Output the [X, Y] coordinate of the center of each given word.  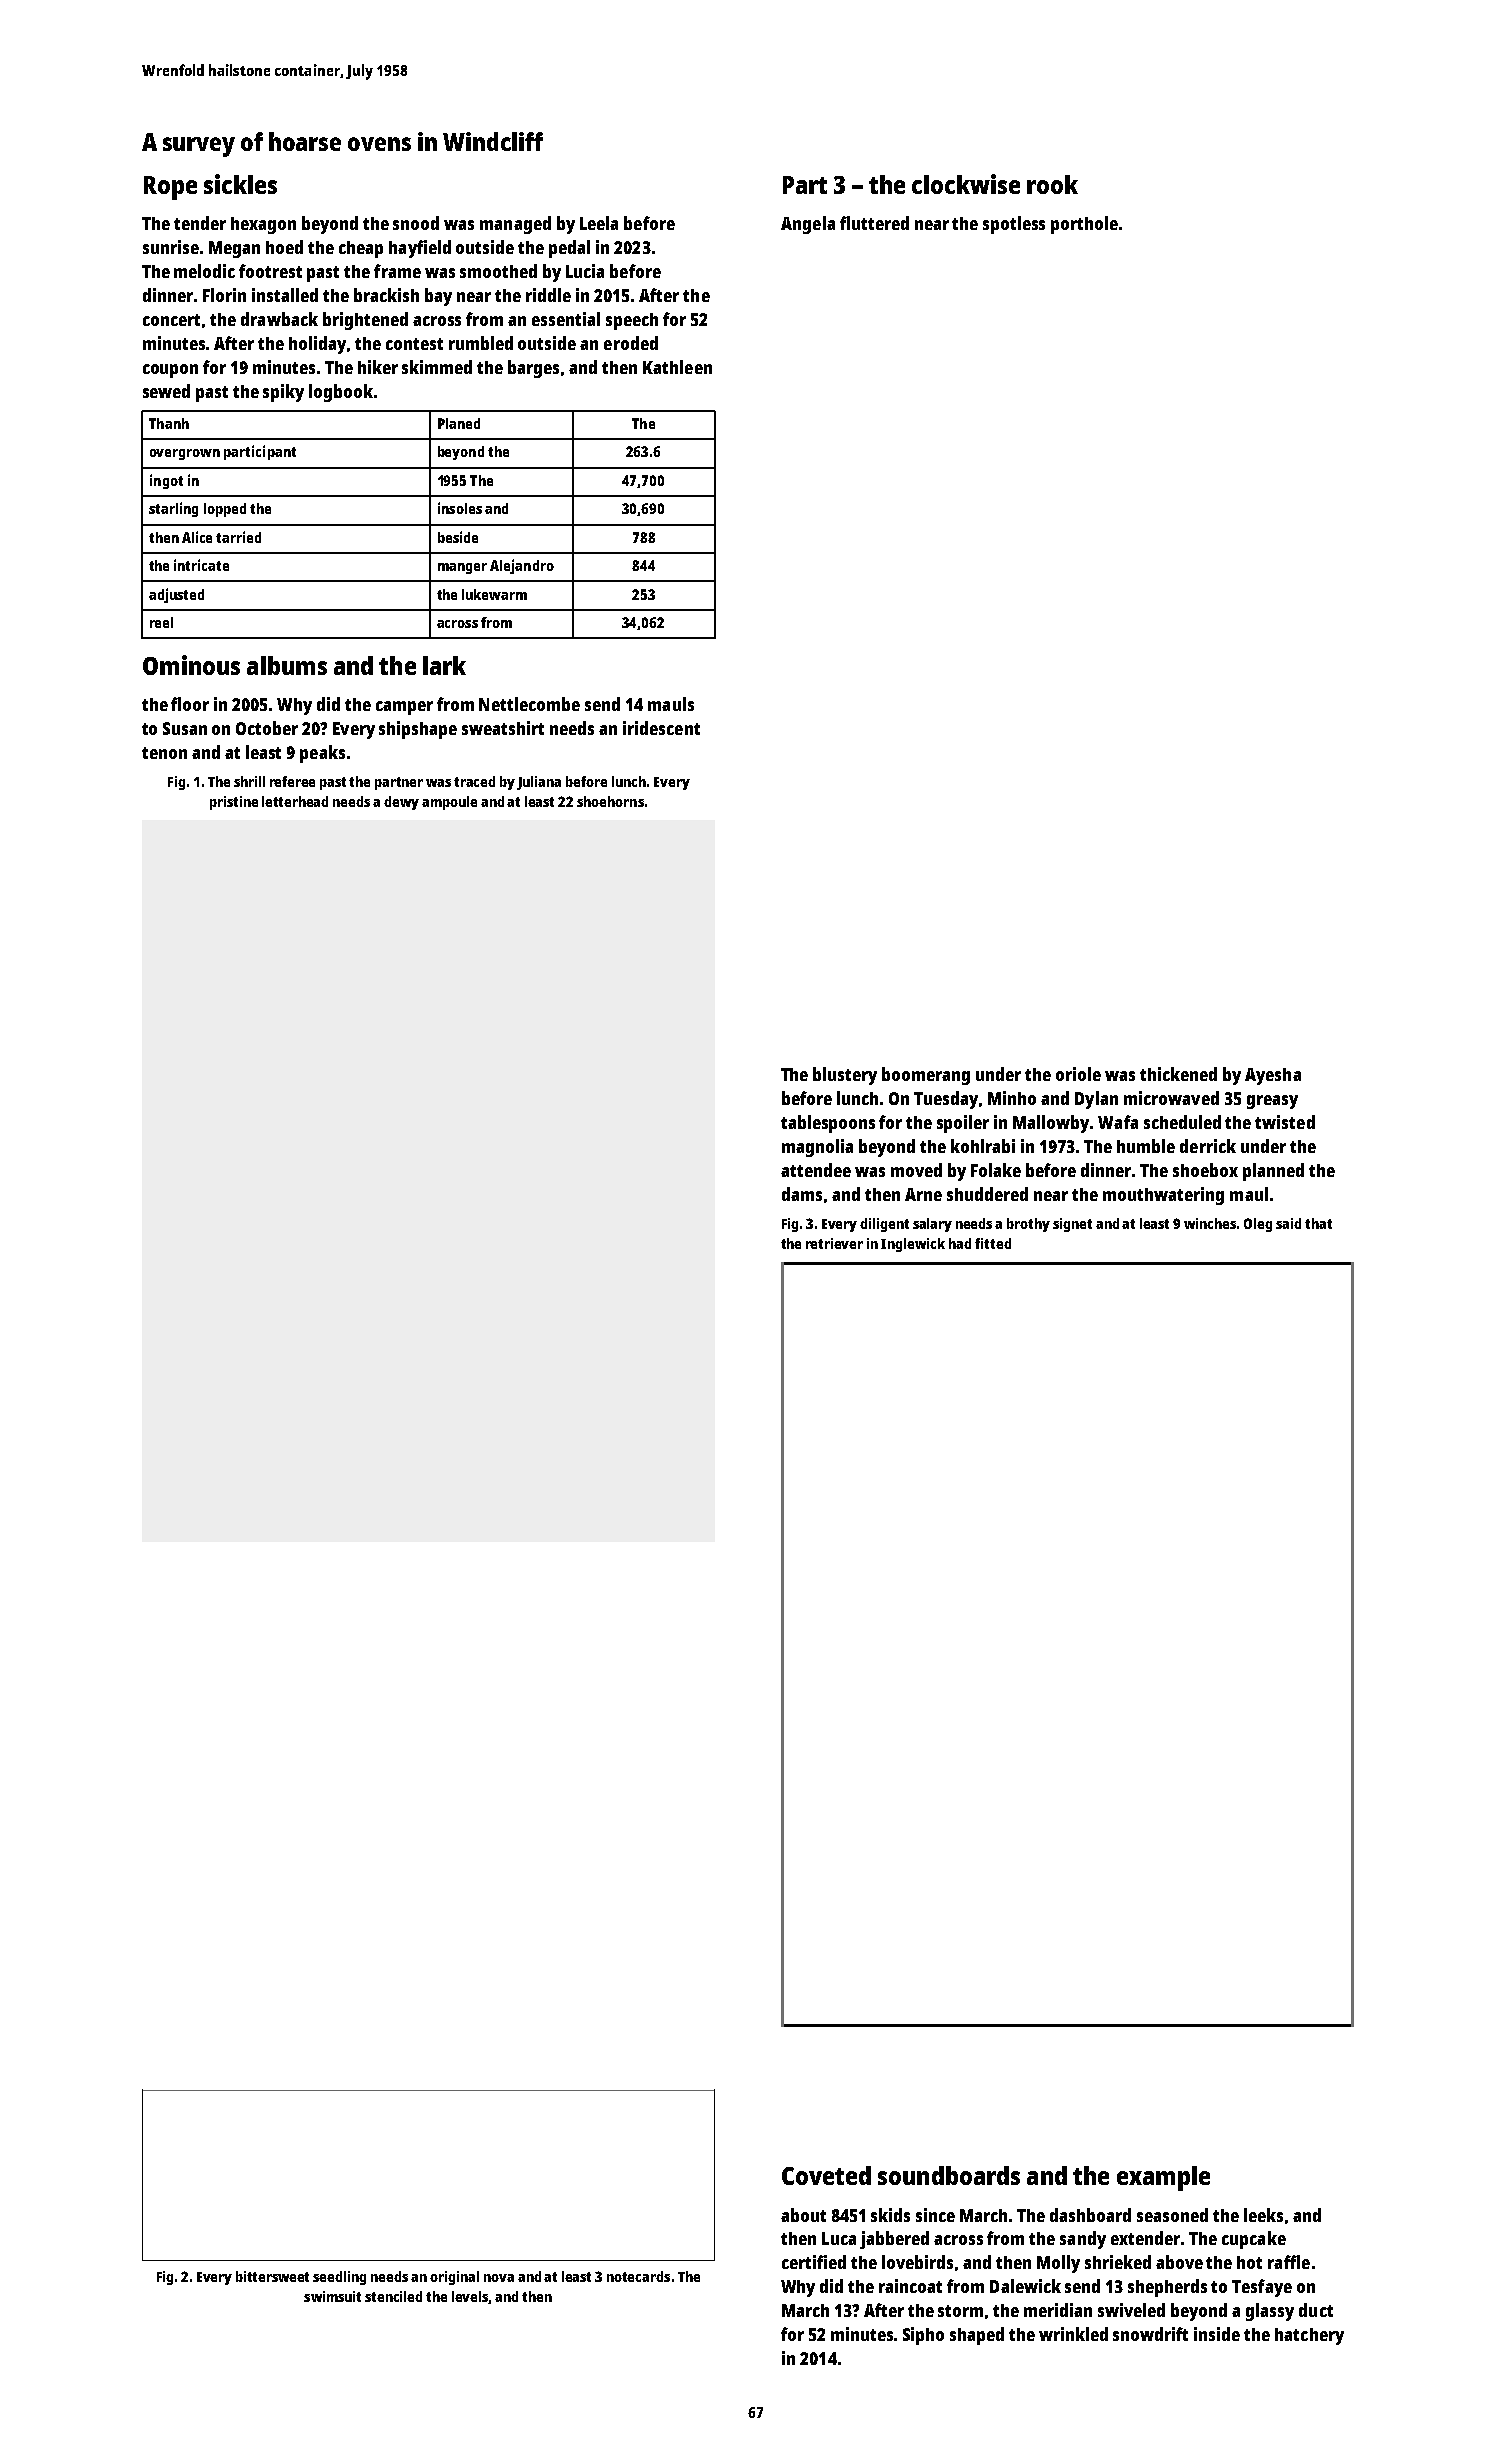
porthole [1084, 225]
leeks [1263, 2215]
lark [444, 665]
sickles [240, 184]
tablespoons [828, 1124]
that [1318, 1223]
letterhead [295, 801]
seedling [339, 2278]
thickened [1178, 1074]
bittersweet [272, 2276]
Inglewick [913, 1245]
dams [802, 1194]
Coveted [826, 2175]
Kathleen [677, 367]
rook [1052, 184]
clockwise [966, 184]
